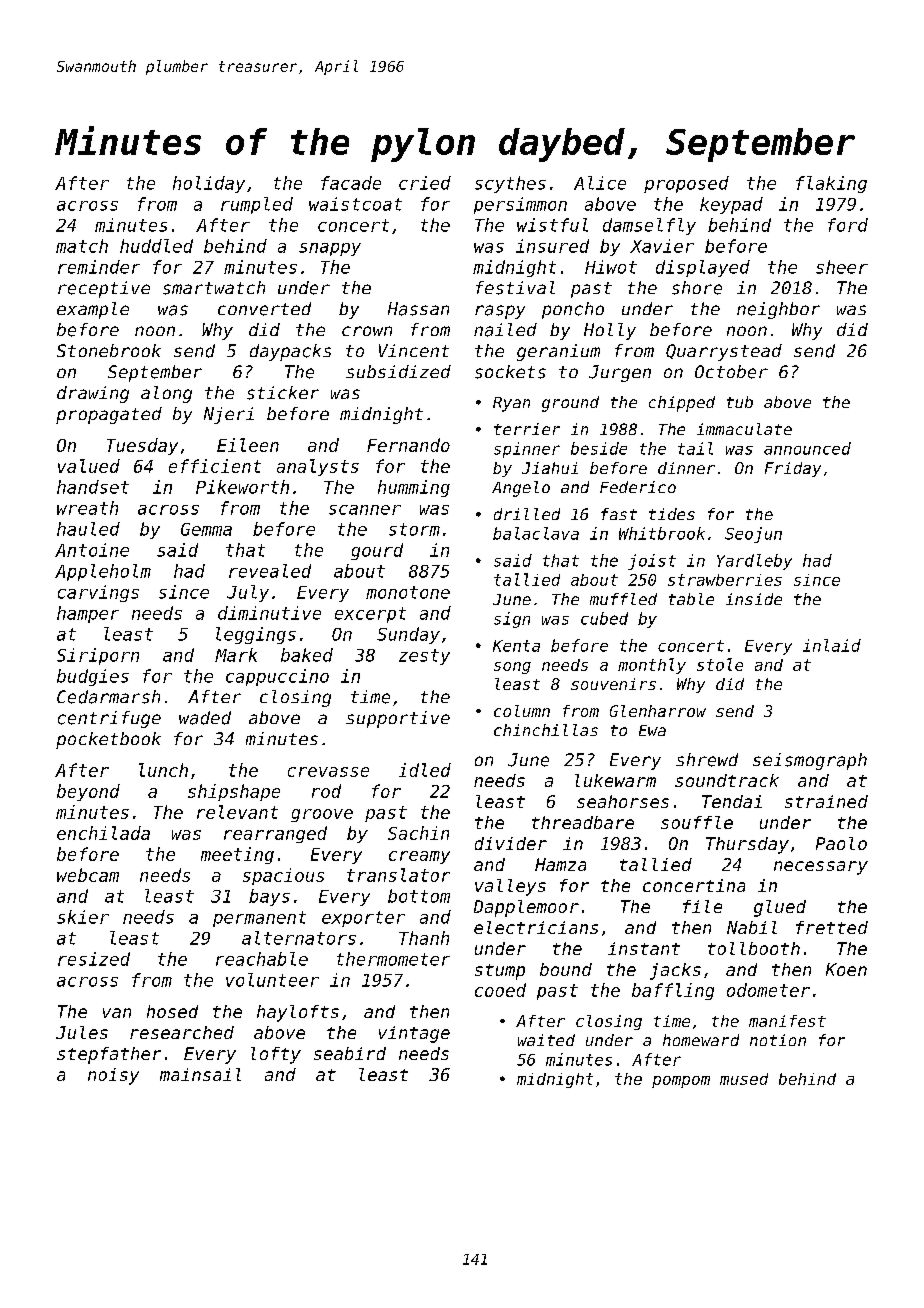 The image size is (924, 1308). I want to click on crown, so click(367, 331).
